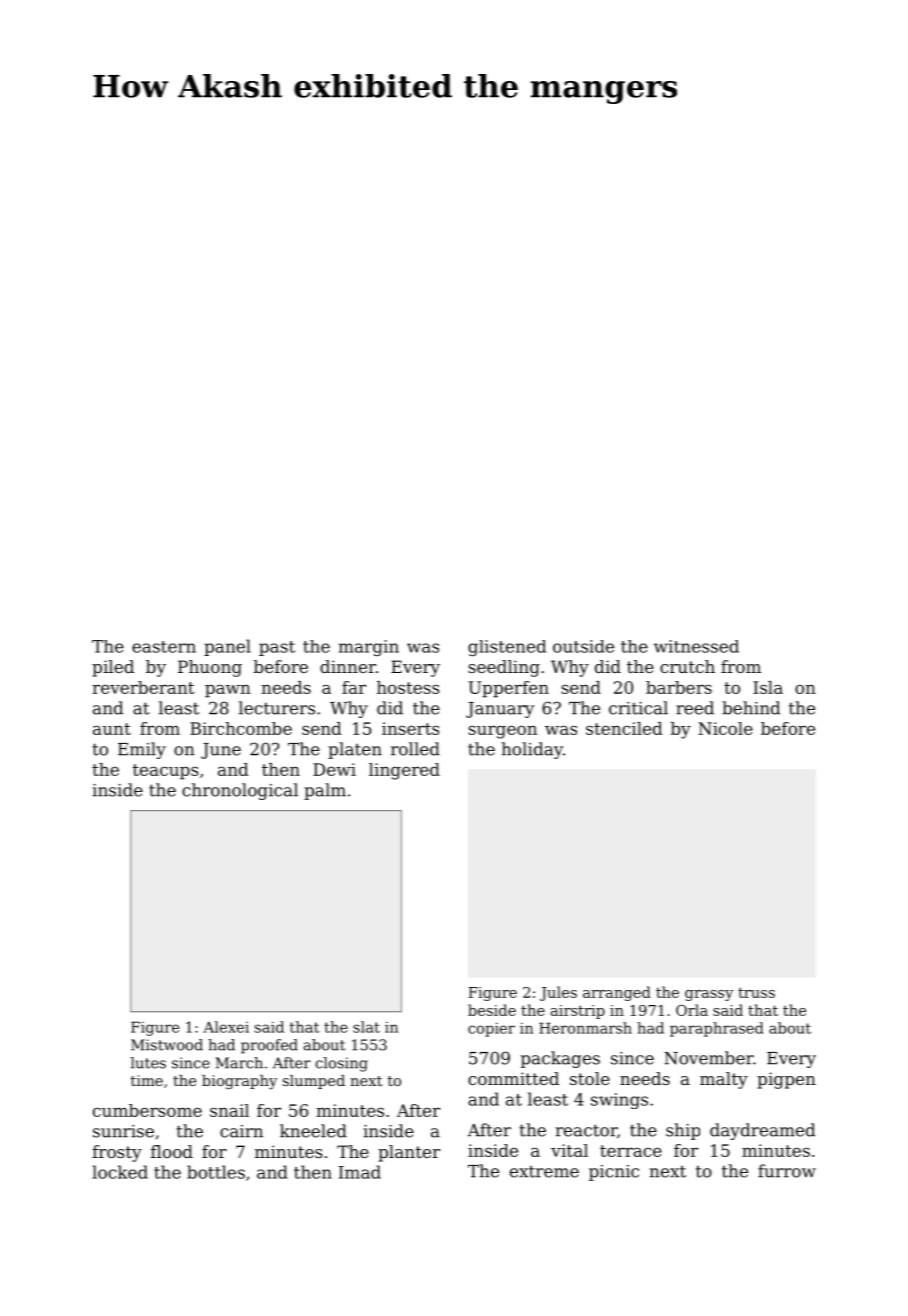  Describe the element at coordinates (410, 728) in the screenshot. I see `inserts` at that location.
